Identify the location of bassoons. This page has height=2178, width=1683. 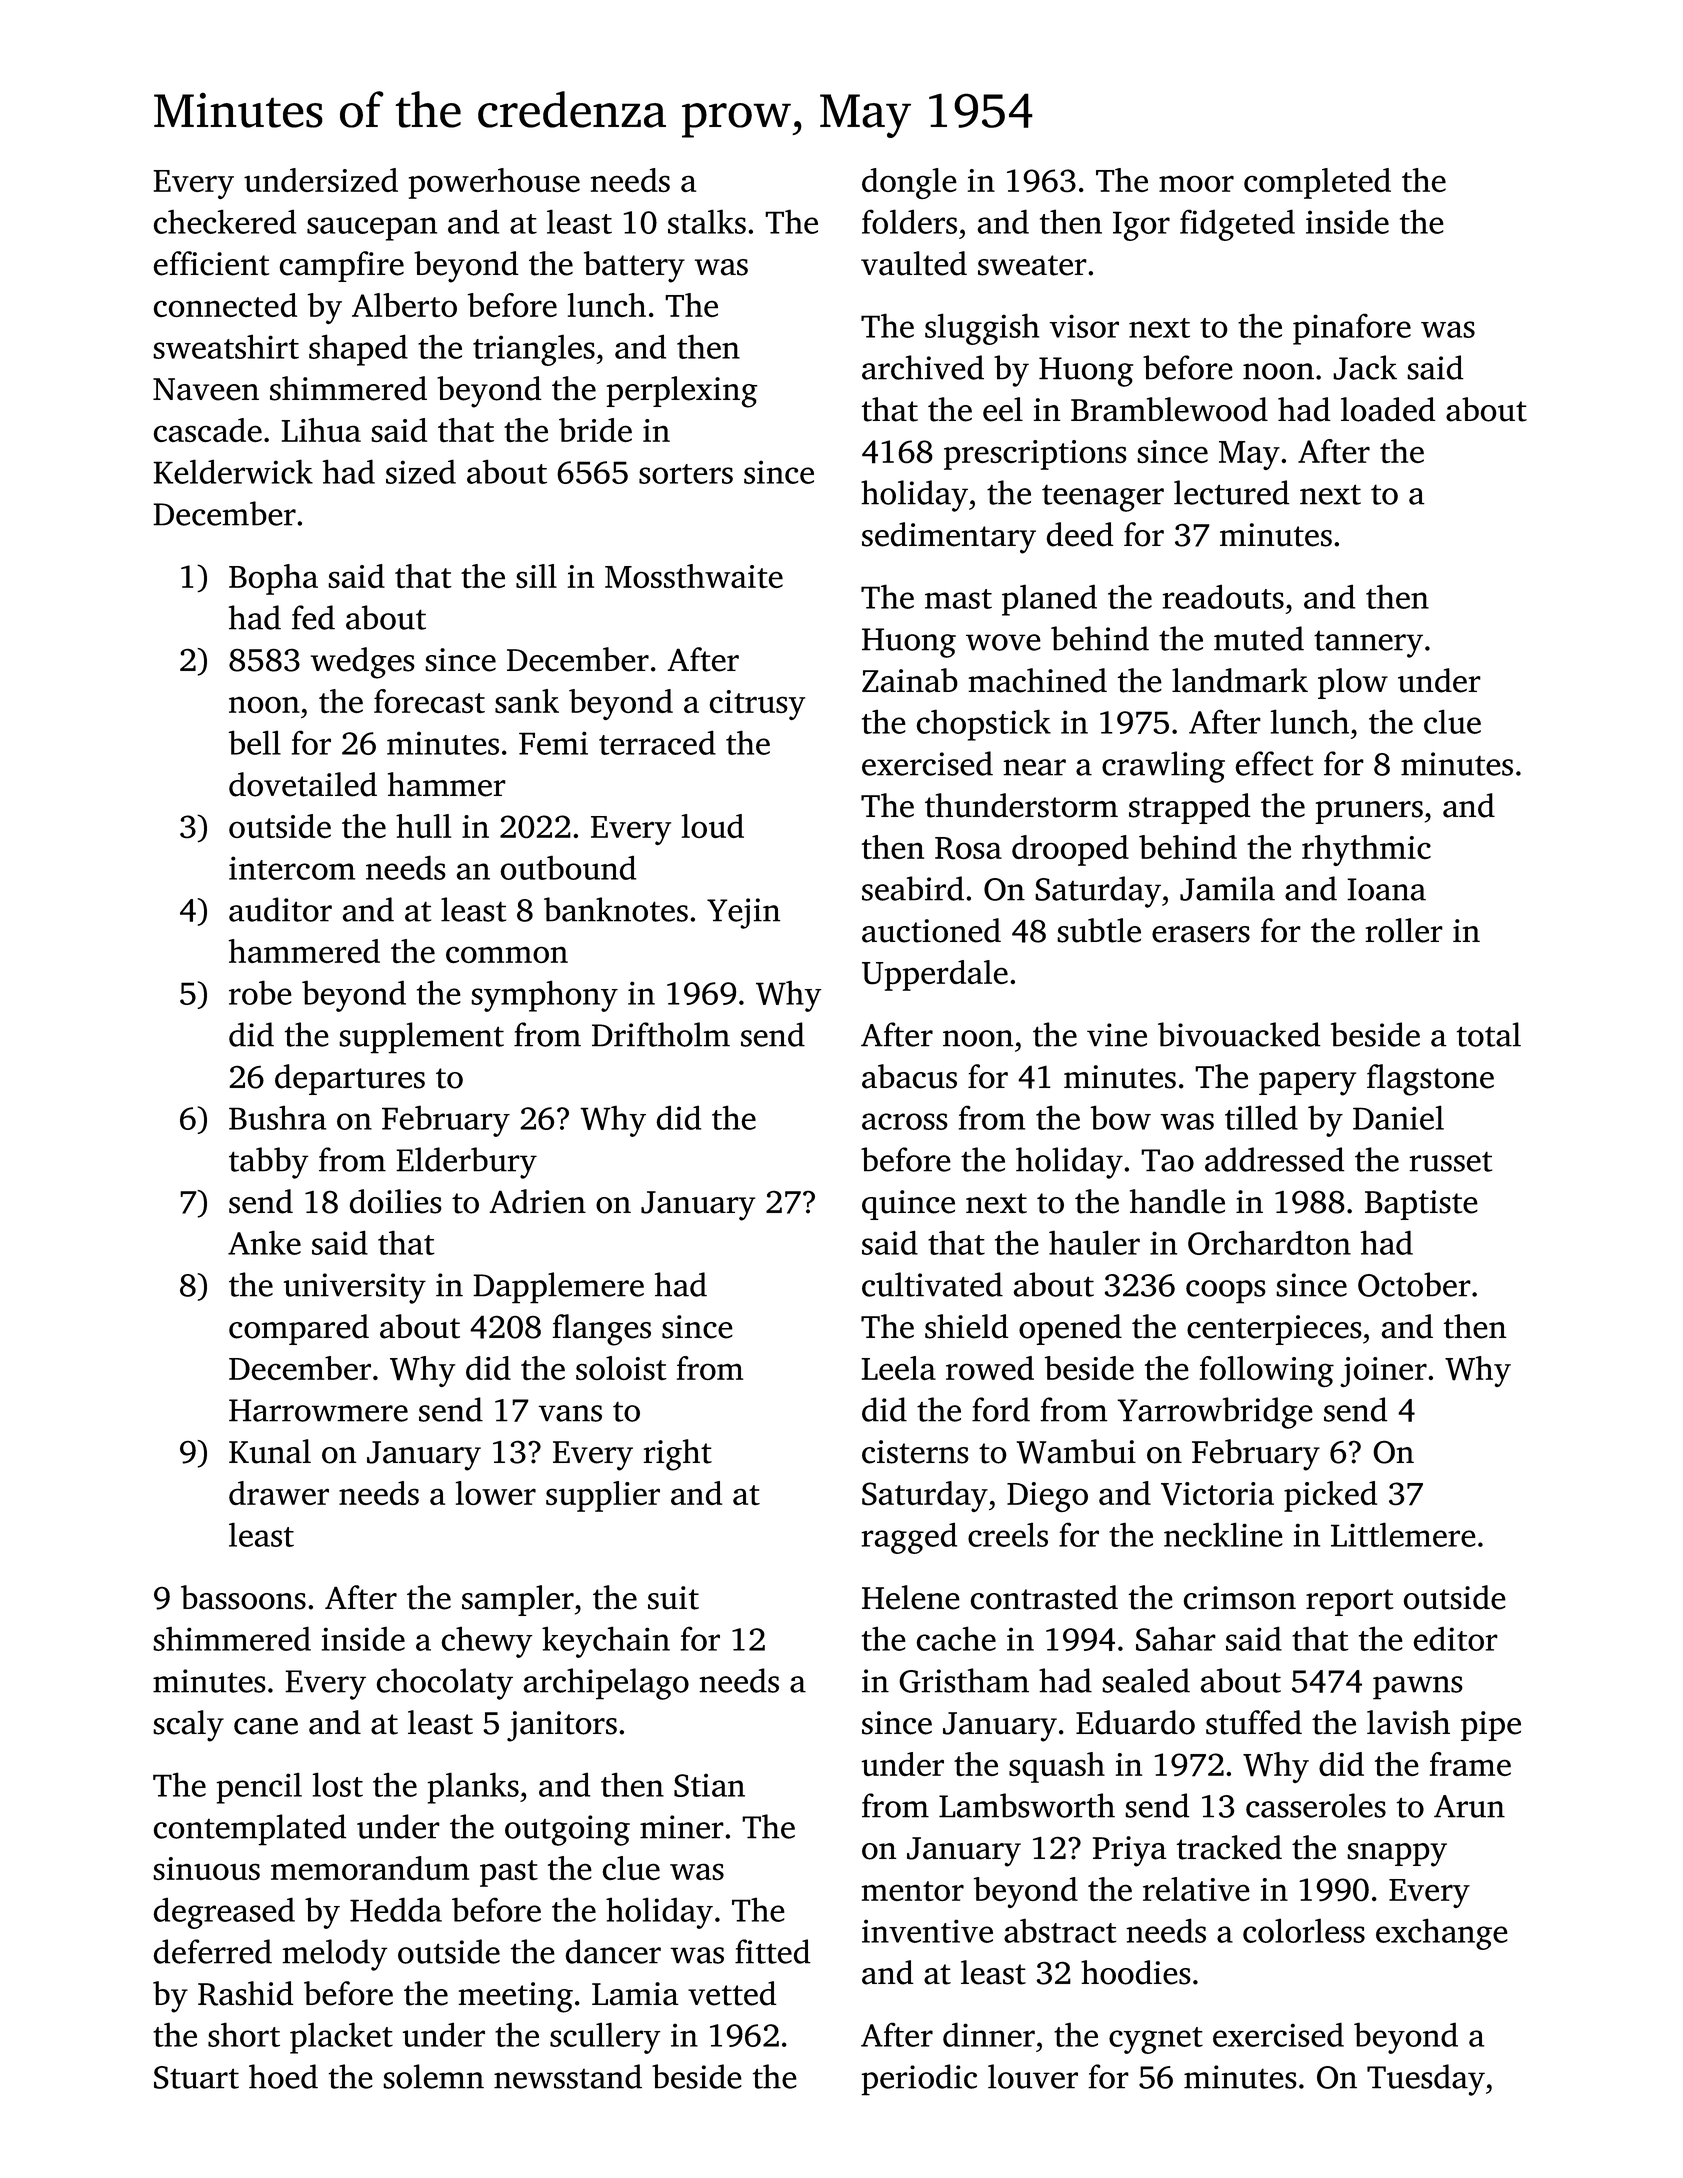
(243, 1597).
